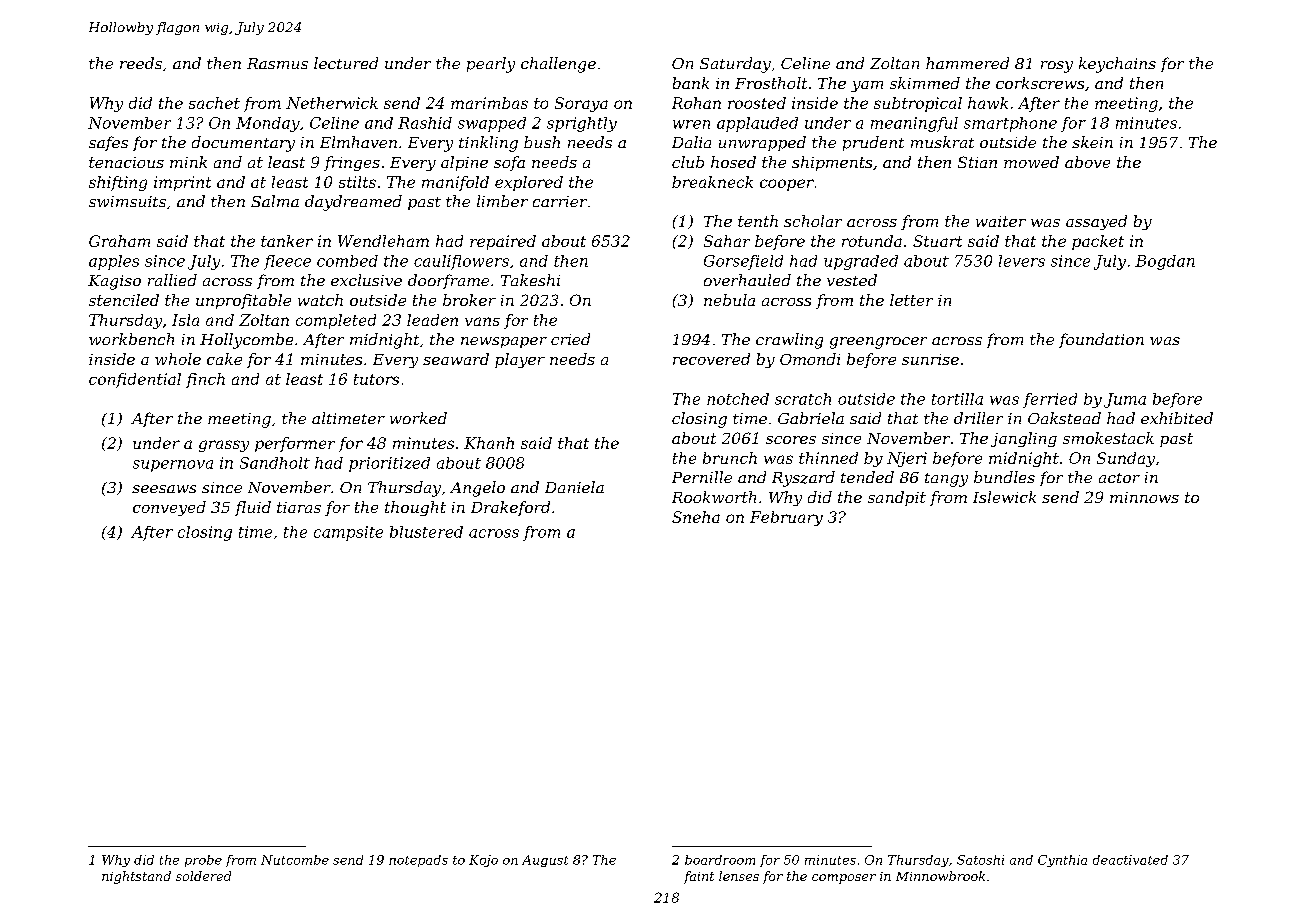 The image size is (1308, 924). I want to click on Khanh, so click(489, 443).
